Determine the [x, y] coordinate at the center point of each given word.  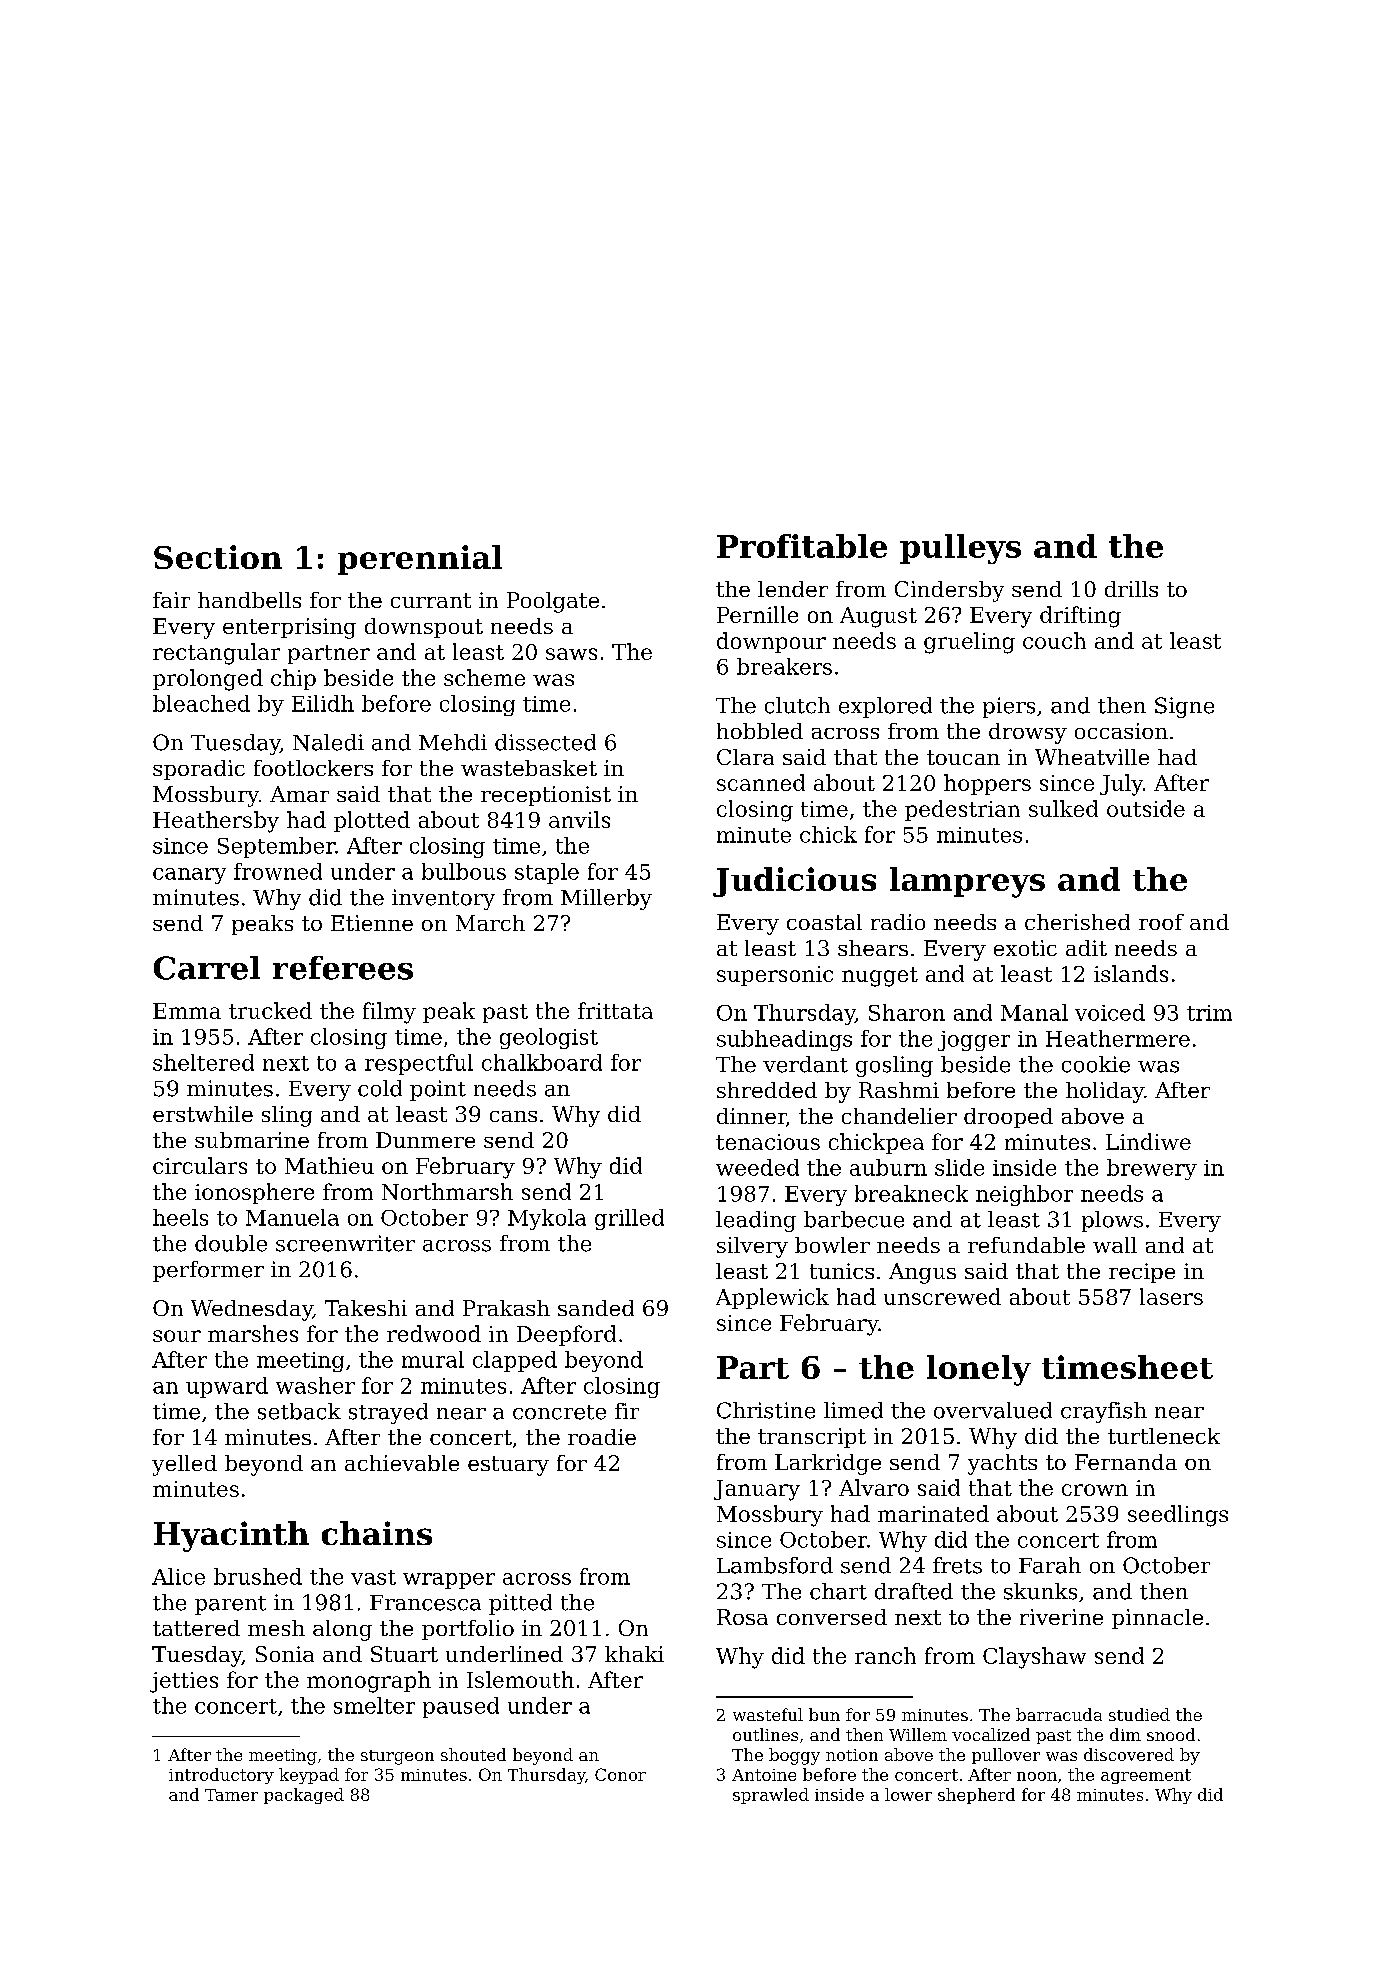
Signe [1184, 707]
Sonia [285, 1654]
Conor [620, 1774]
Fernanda [1126, 1462]
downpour [771, 642]
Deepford [566, 1335]
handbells [249, 600]
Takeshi [366, 1308]
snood [1171, 1734]
